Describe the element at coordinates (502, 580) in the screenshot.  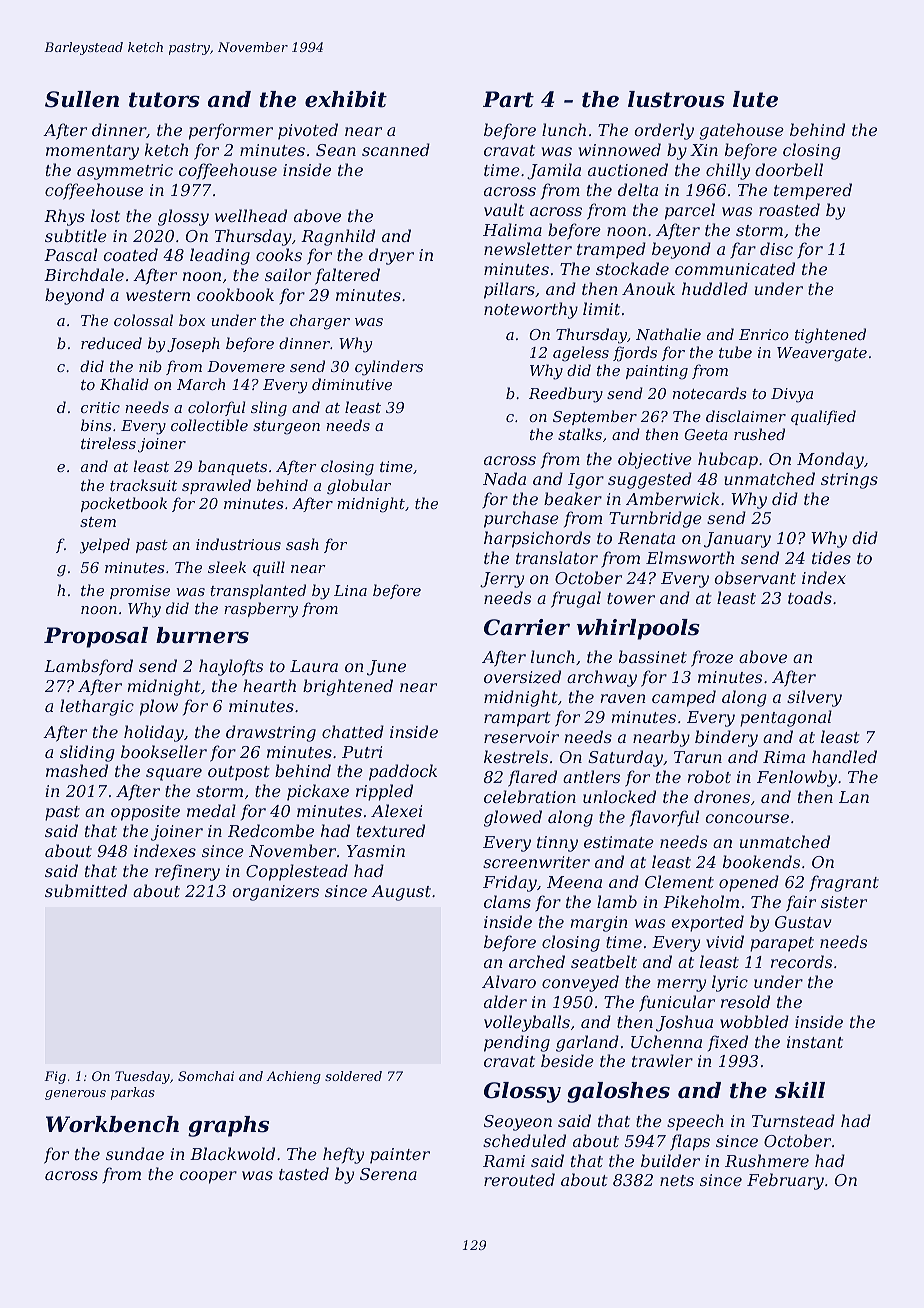
I see `Jerry` at that location.
